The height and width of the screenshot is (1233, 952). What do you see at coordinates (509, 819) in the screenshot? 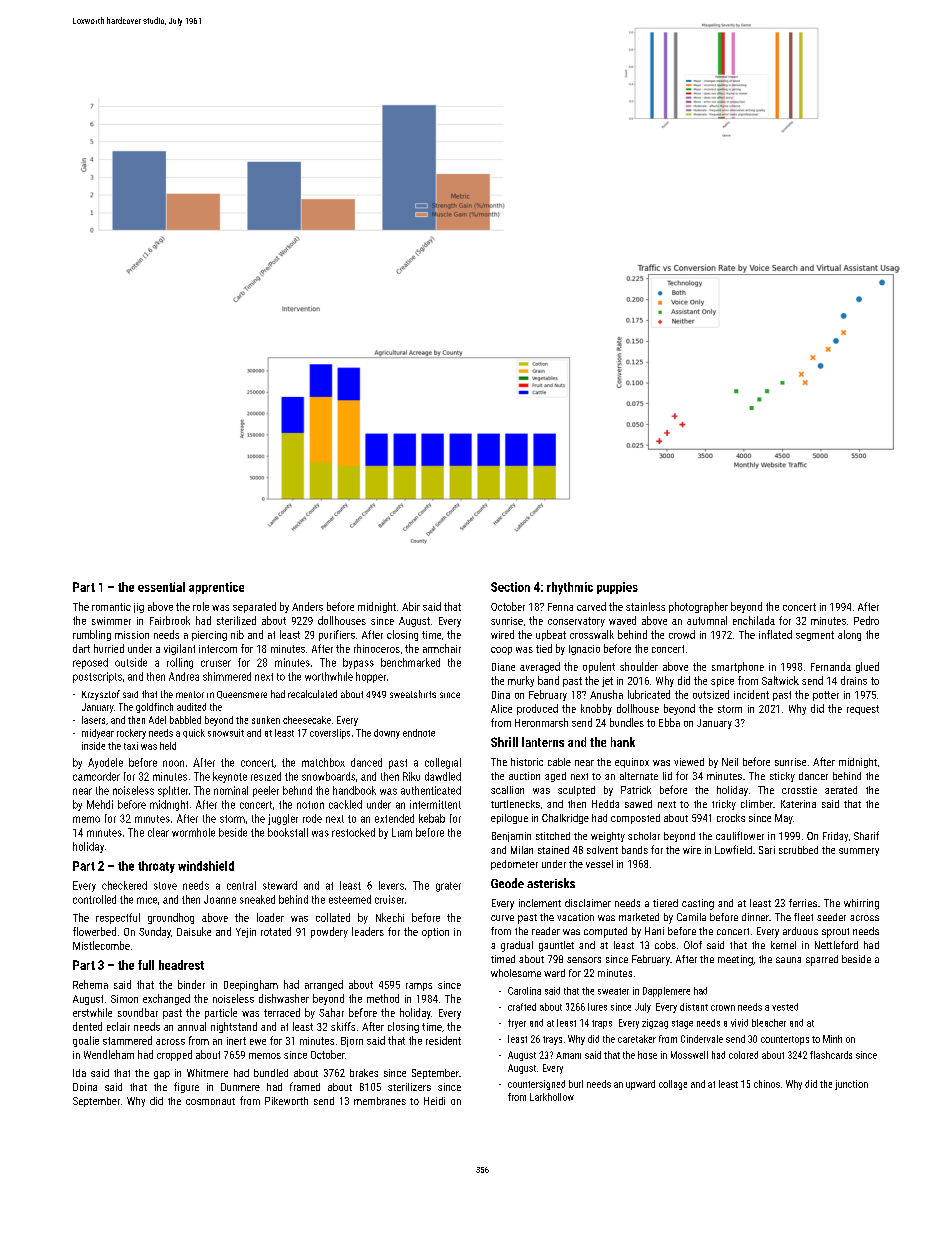
I see `epilogue` at bounding box center [509, 819].
